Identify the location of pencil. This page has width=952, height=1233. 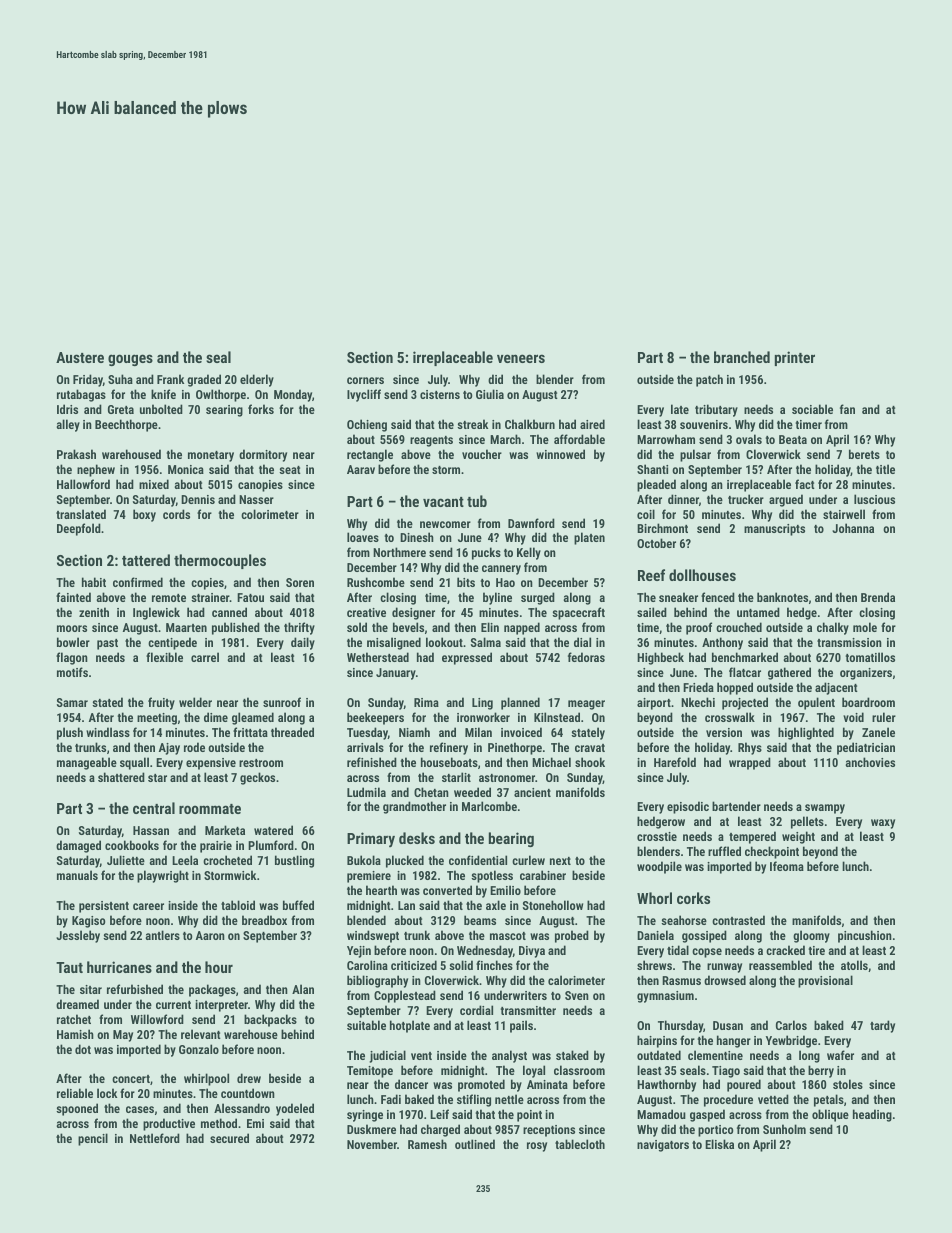
(93, 1139).
